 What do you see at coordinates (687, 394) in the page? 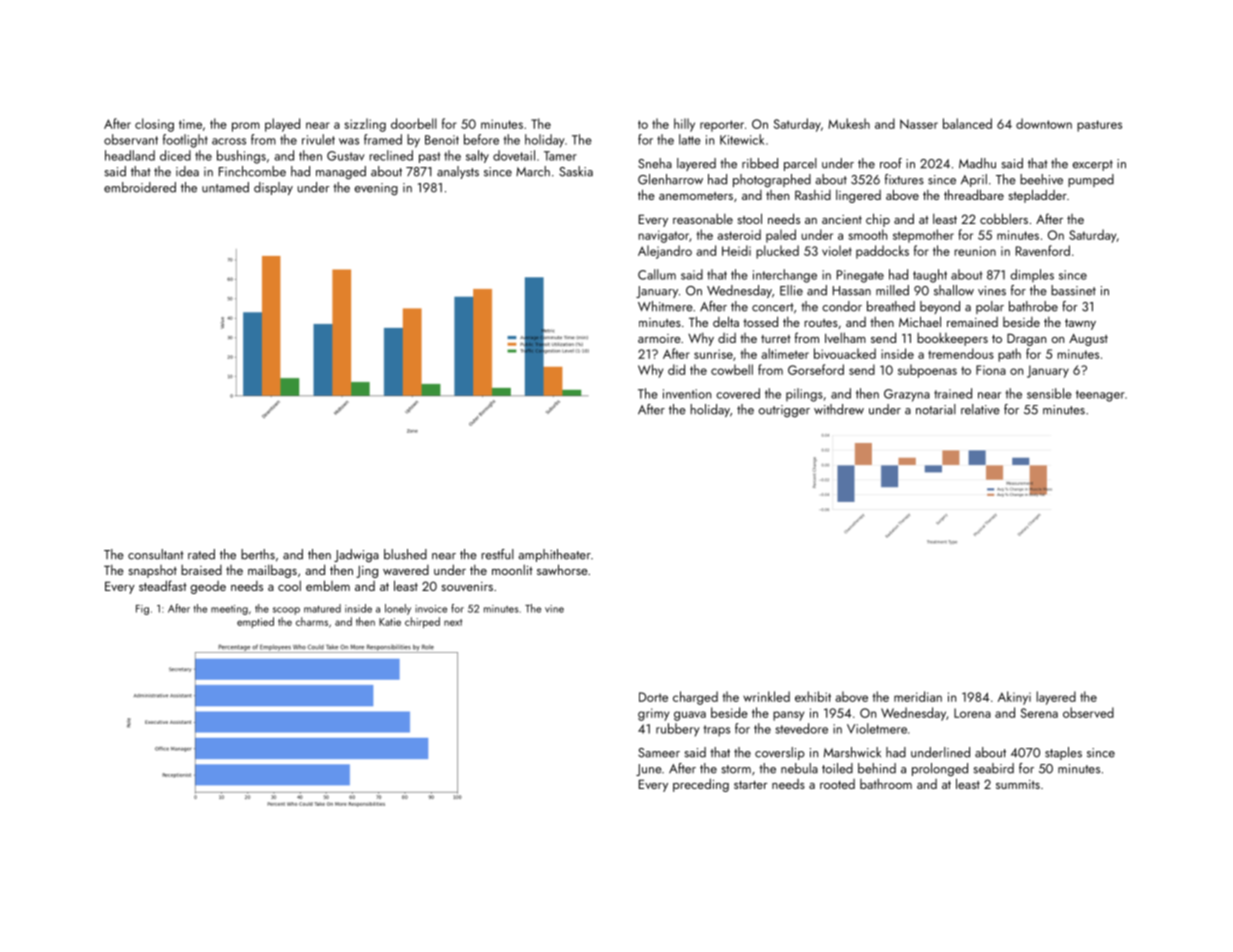
I see `invention` at bounding box center [687, 394].
